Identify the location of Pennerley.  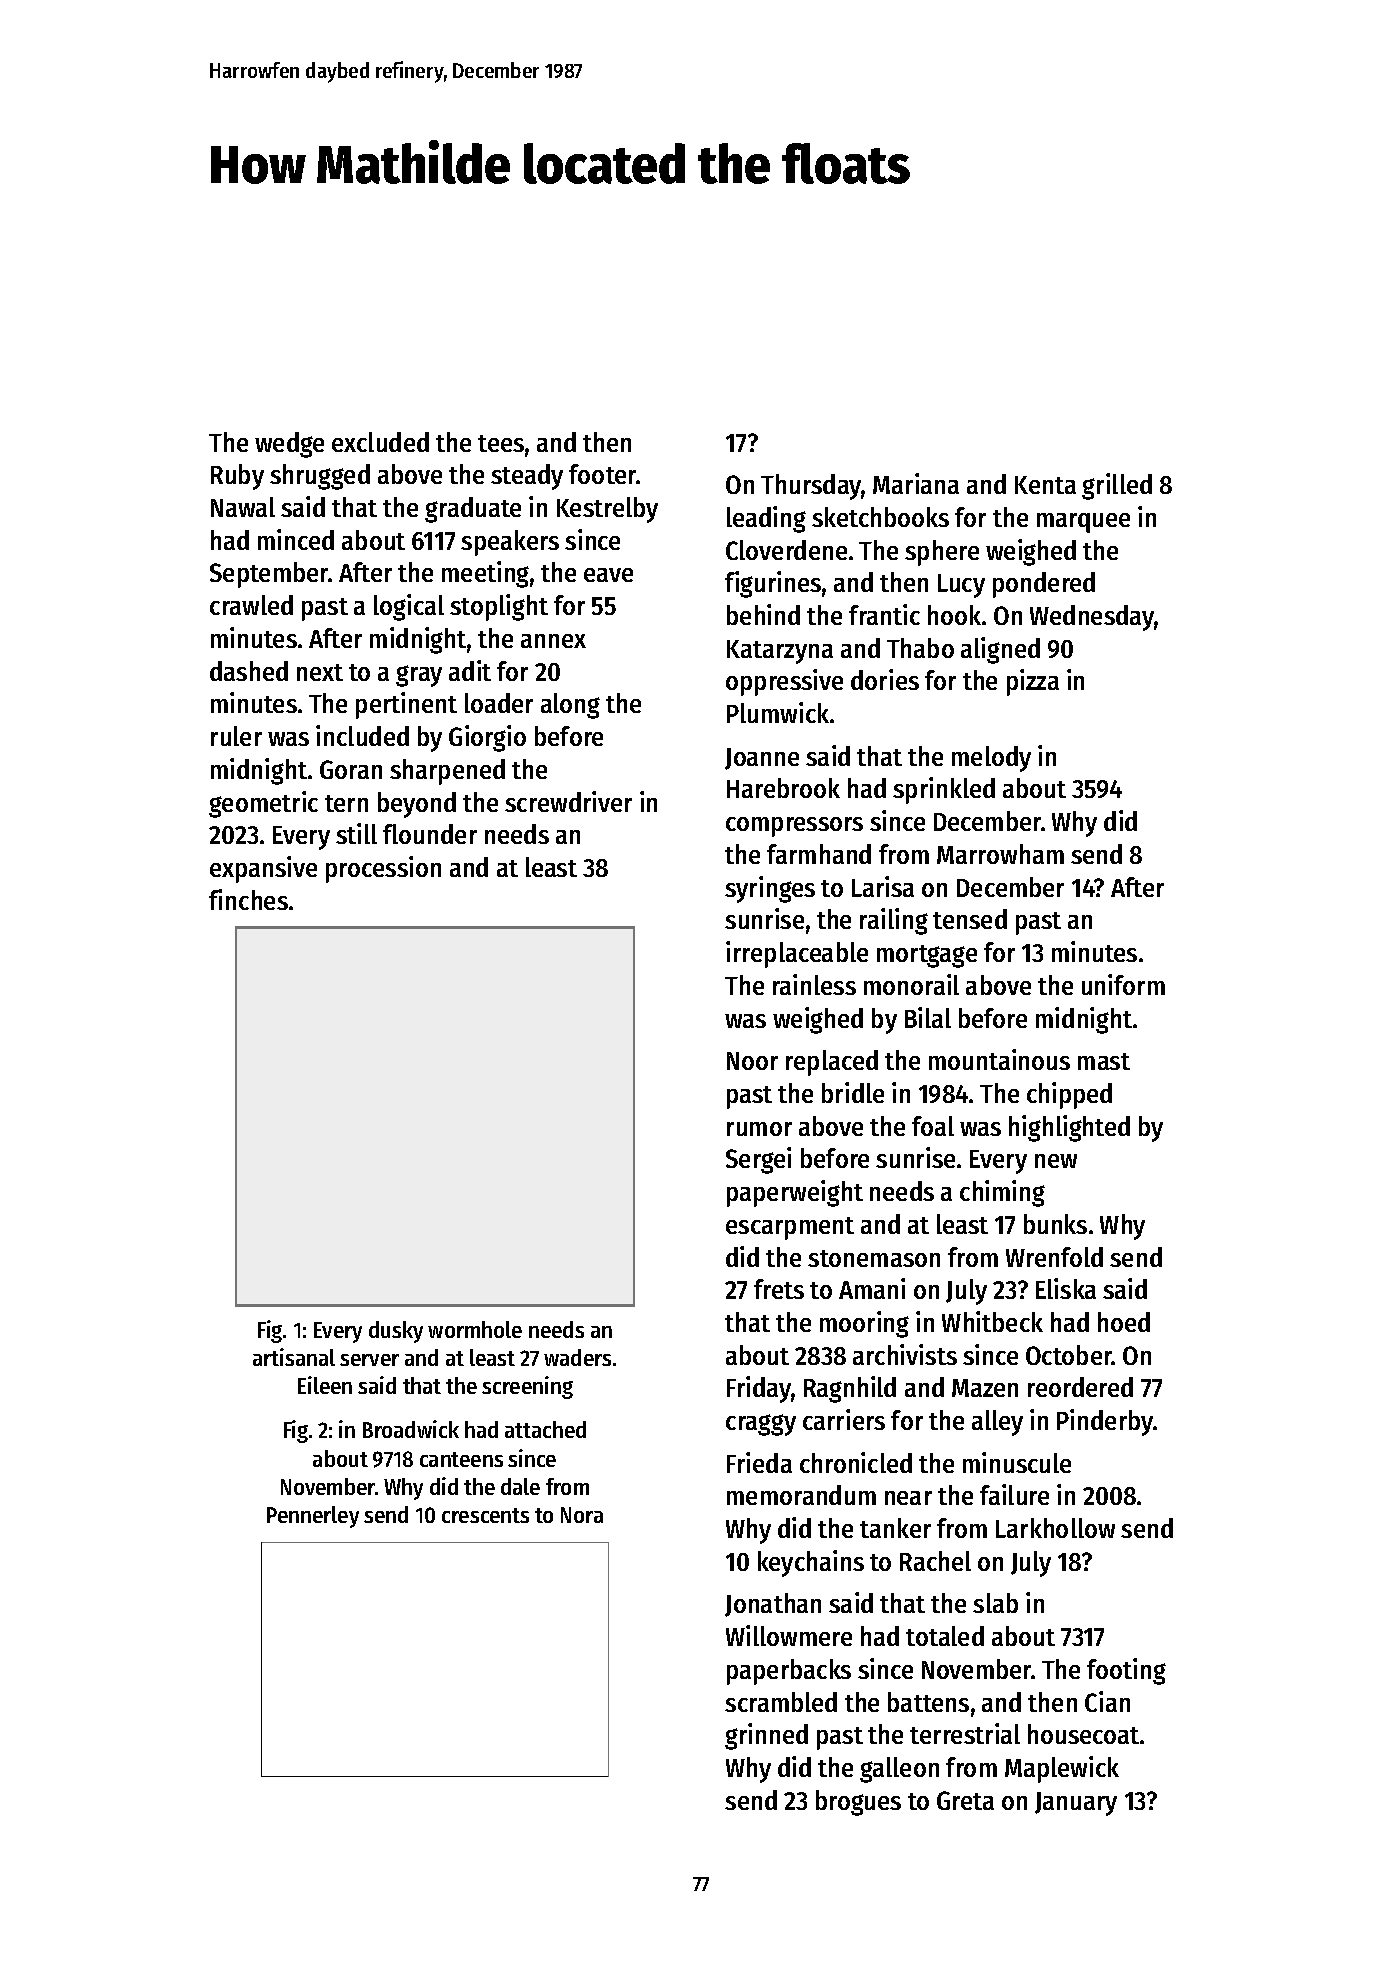
(313, 1517).
